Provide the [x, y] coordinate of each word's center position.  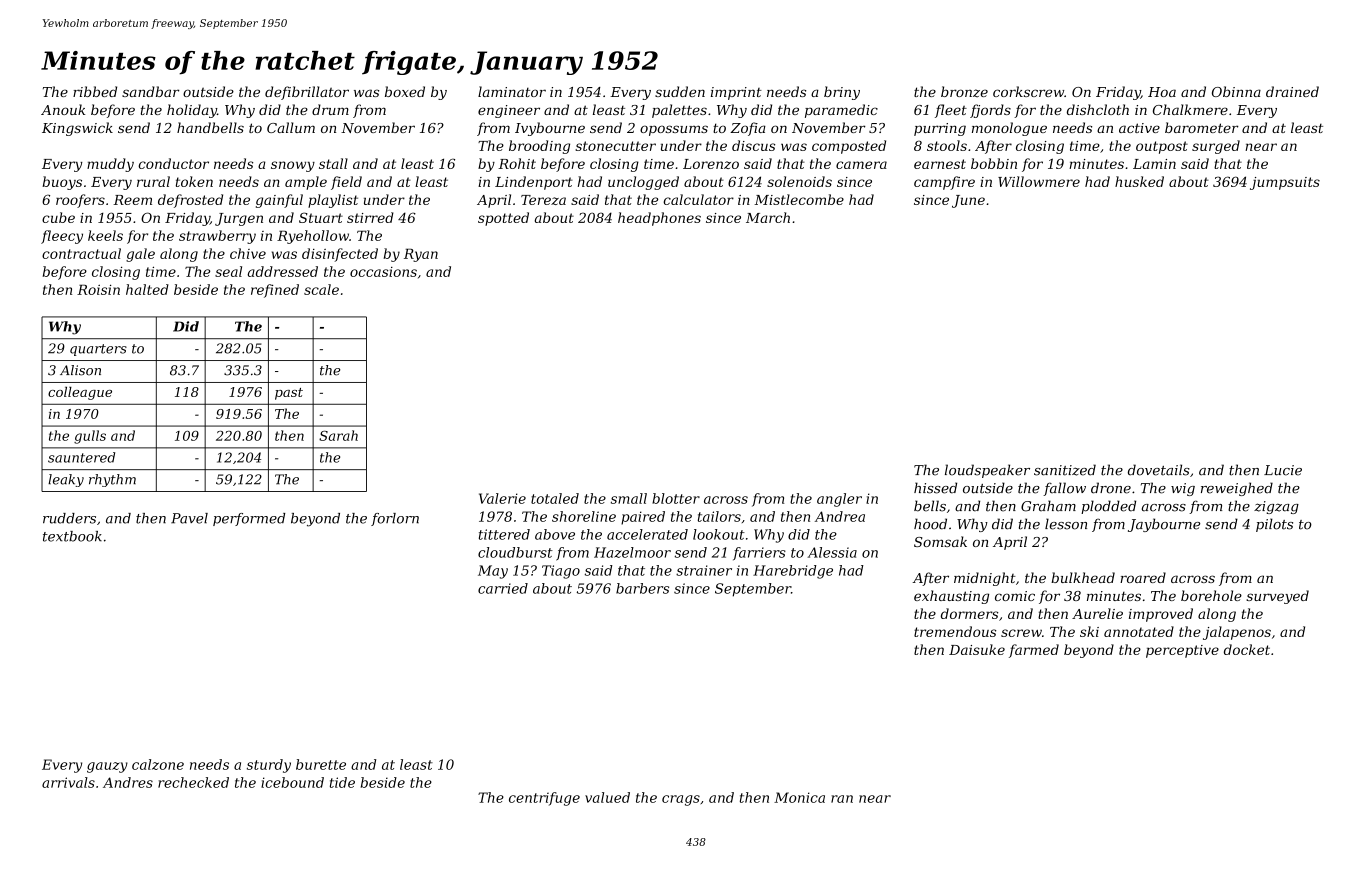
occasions [383, 272]
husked [1139, 181]
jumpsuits [1285, 183]
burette [321, 764]
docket [1247, 649]
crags [681, 800]
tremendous [955, 631]
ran [842, 799]
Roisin [98, 289]
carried [503, 588]
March [768, 217]
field [346, 183]
